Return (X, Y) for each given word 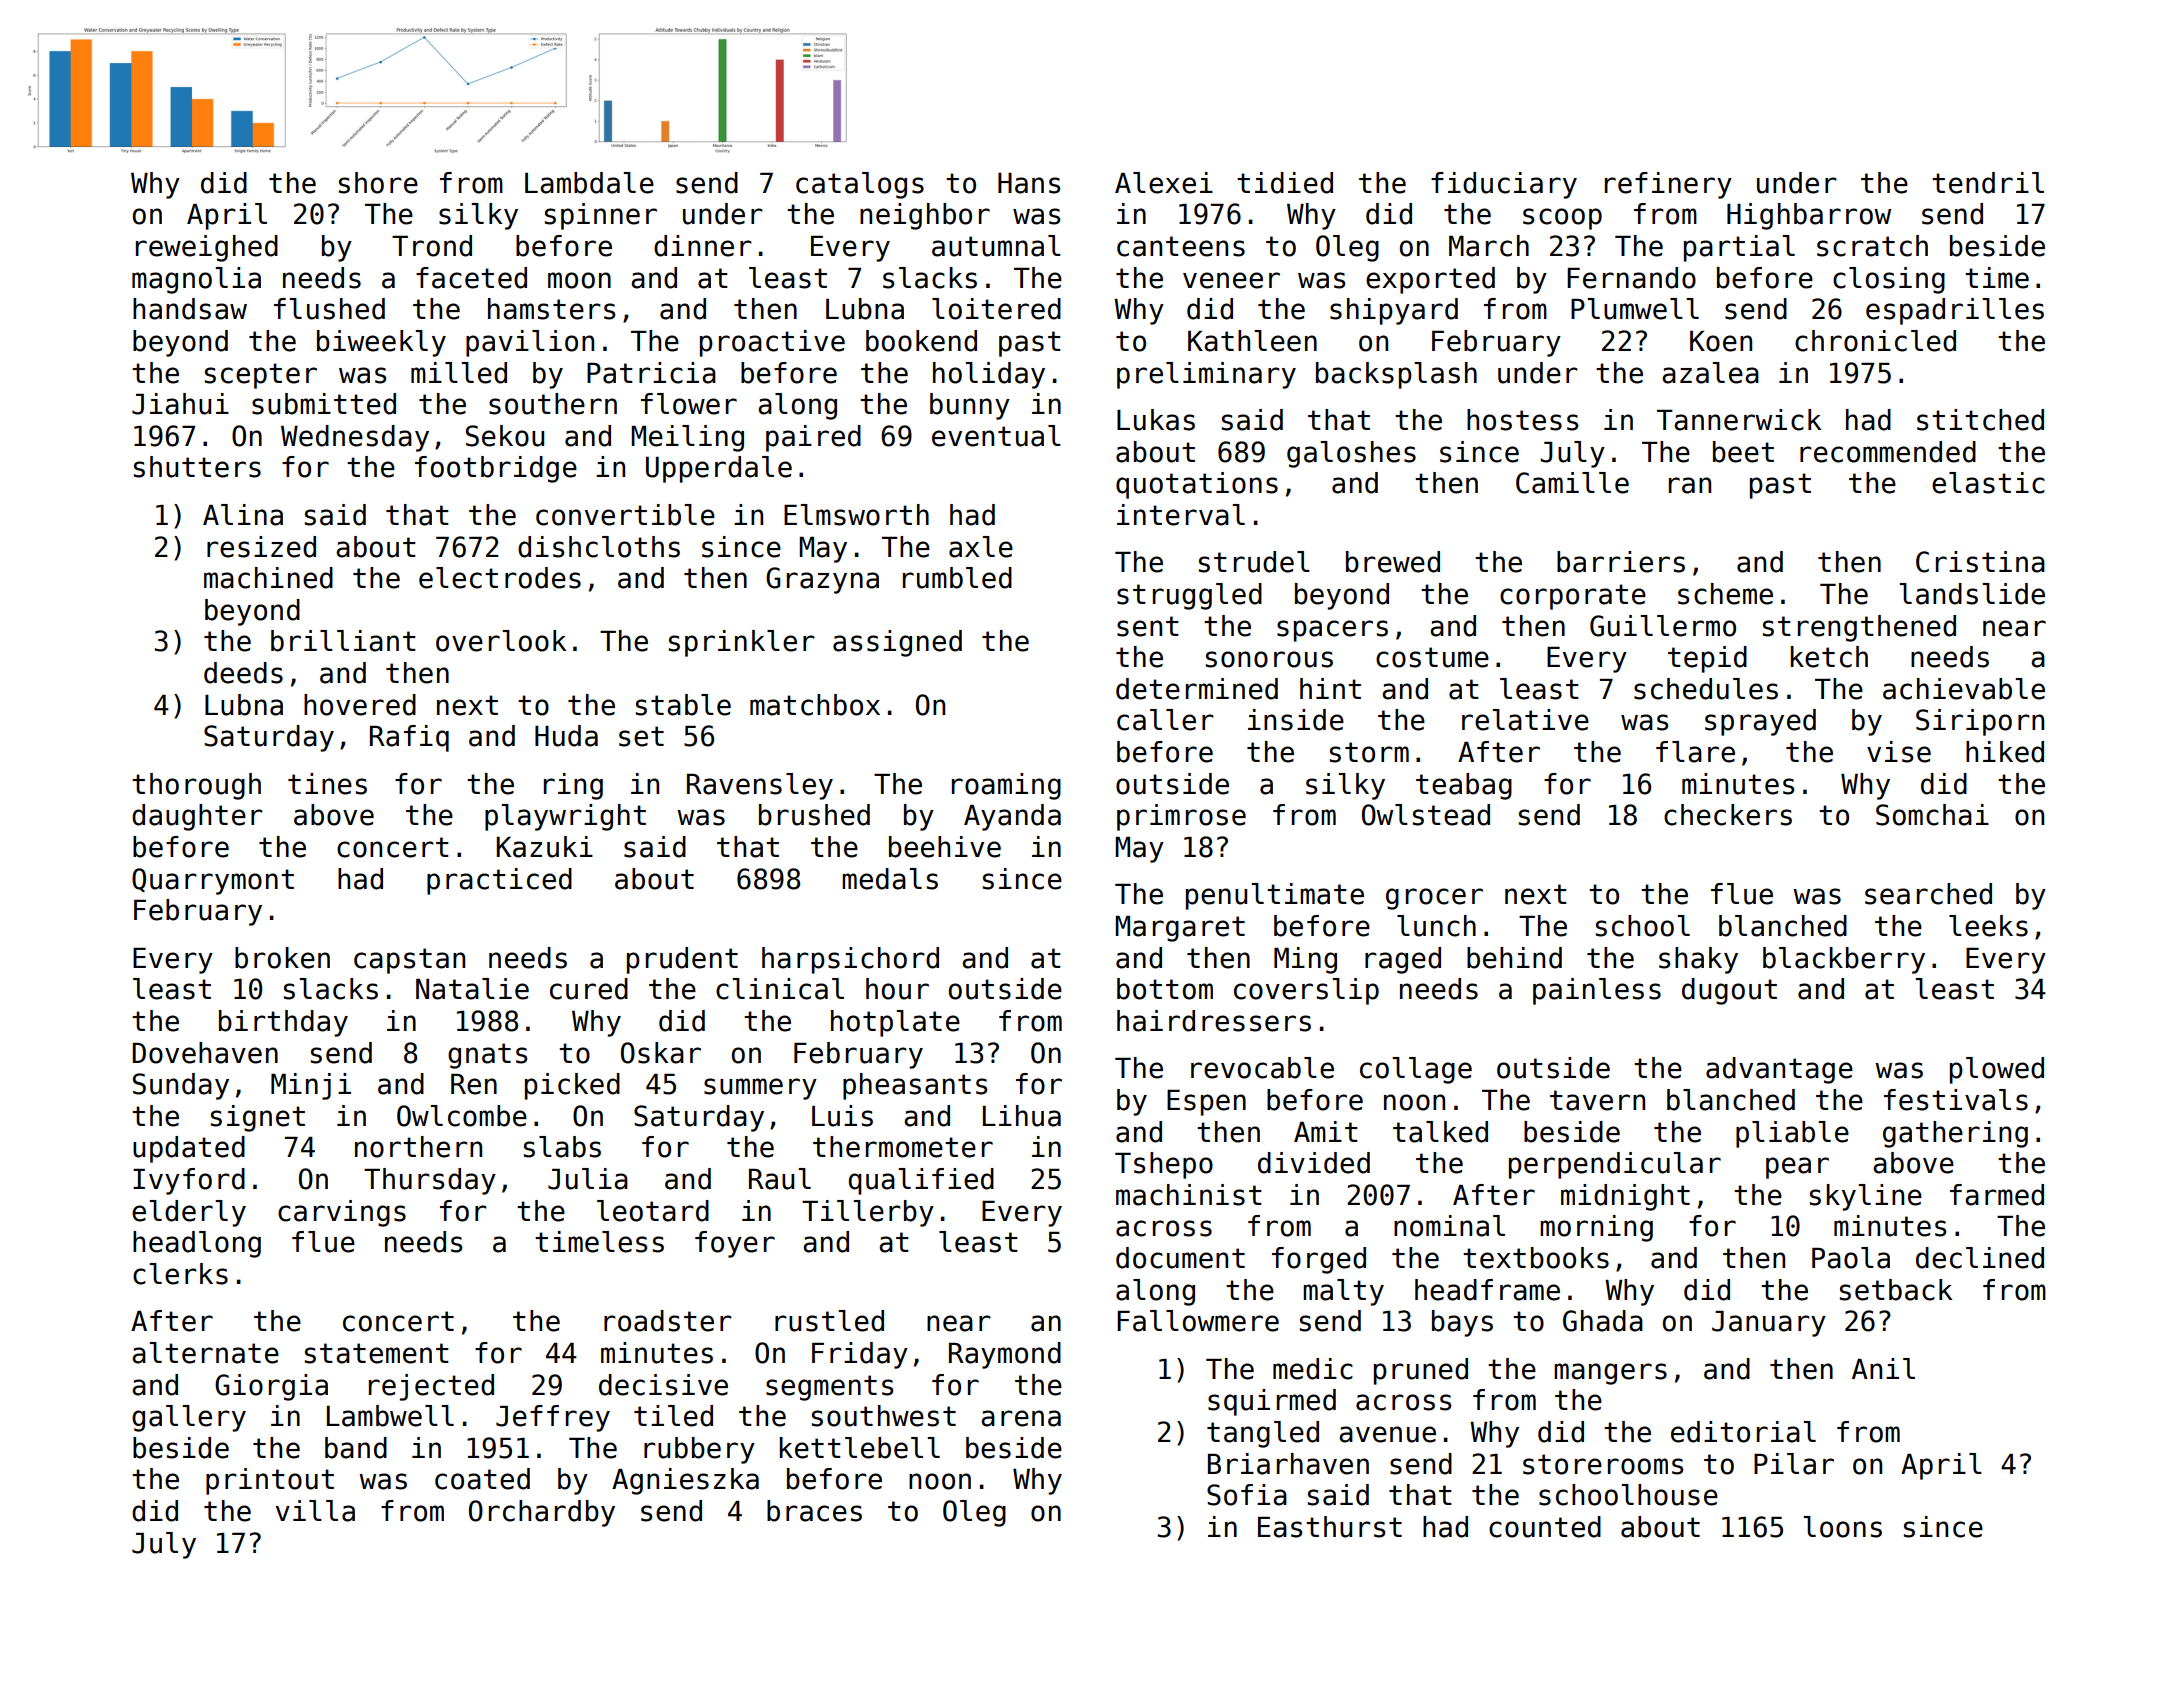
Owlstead (1426, 815)
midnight (1625, 1197)
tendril (1988, 183)
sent (1148, 626)
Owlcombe (462, 1116)
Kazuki (545, 847)
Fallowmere (1198, 1321)
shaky (1698, 960)
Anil (1883, 1368)
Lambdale (589, 183)
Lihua (1022, 1116)
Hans (1029, 183)
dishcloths (599, 547)
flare (1695, 752)
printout (270, 1481)
